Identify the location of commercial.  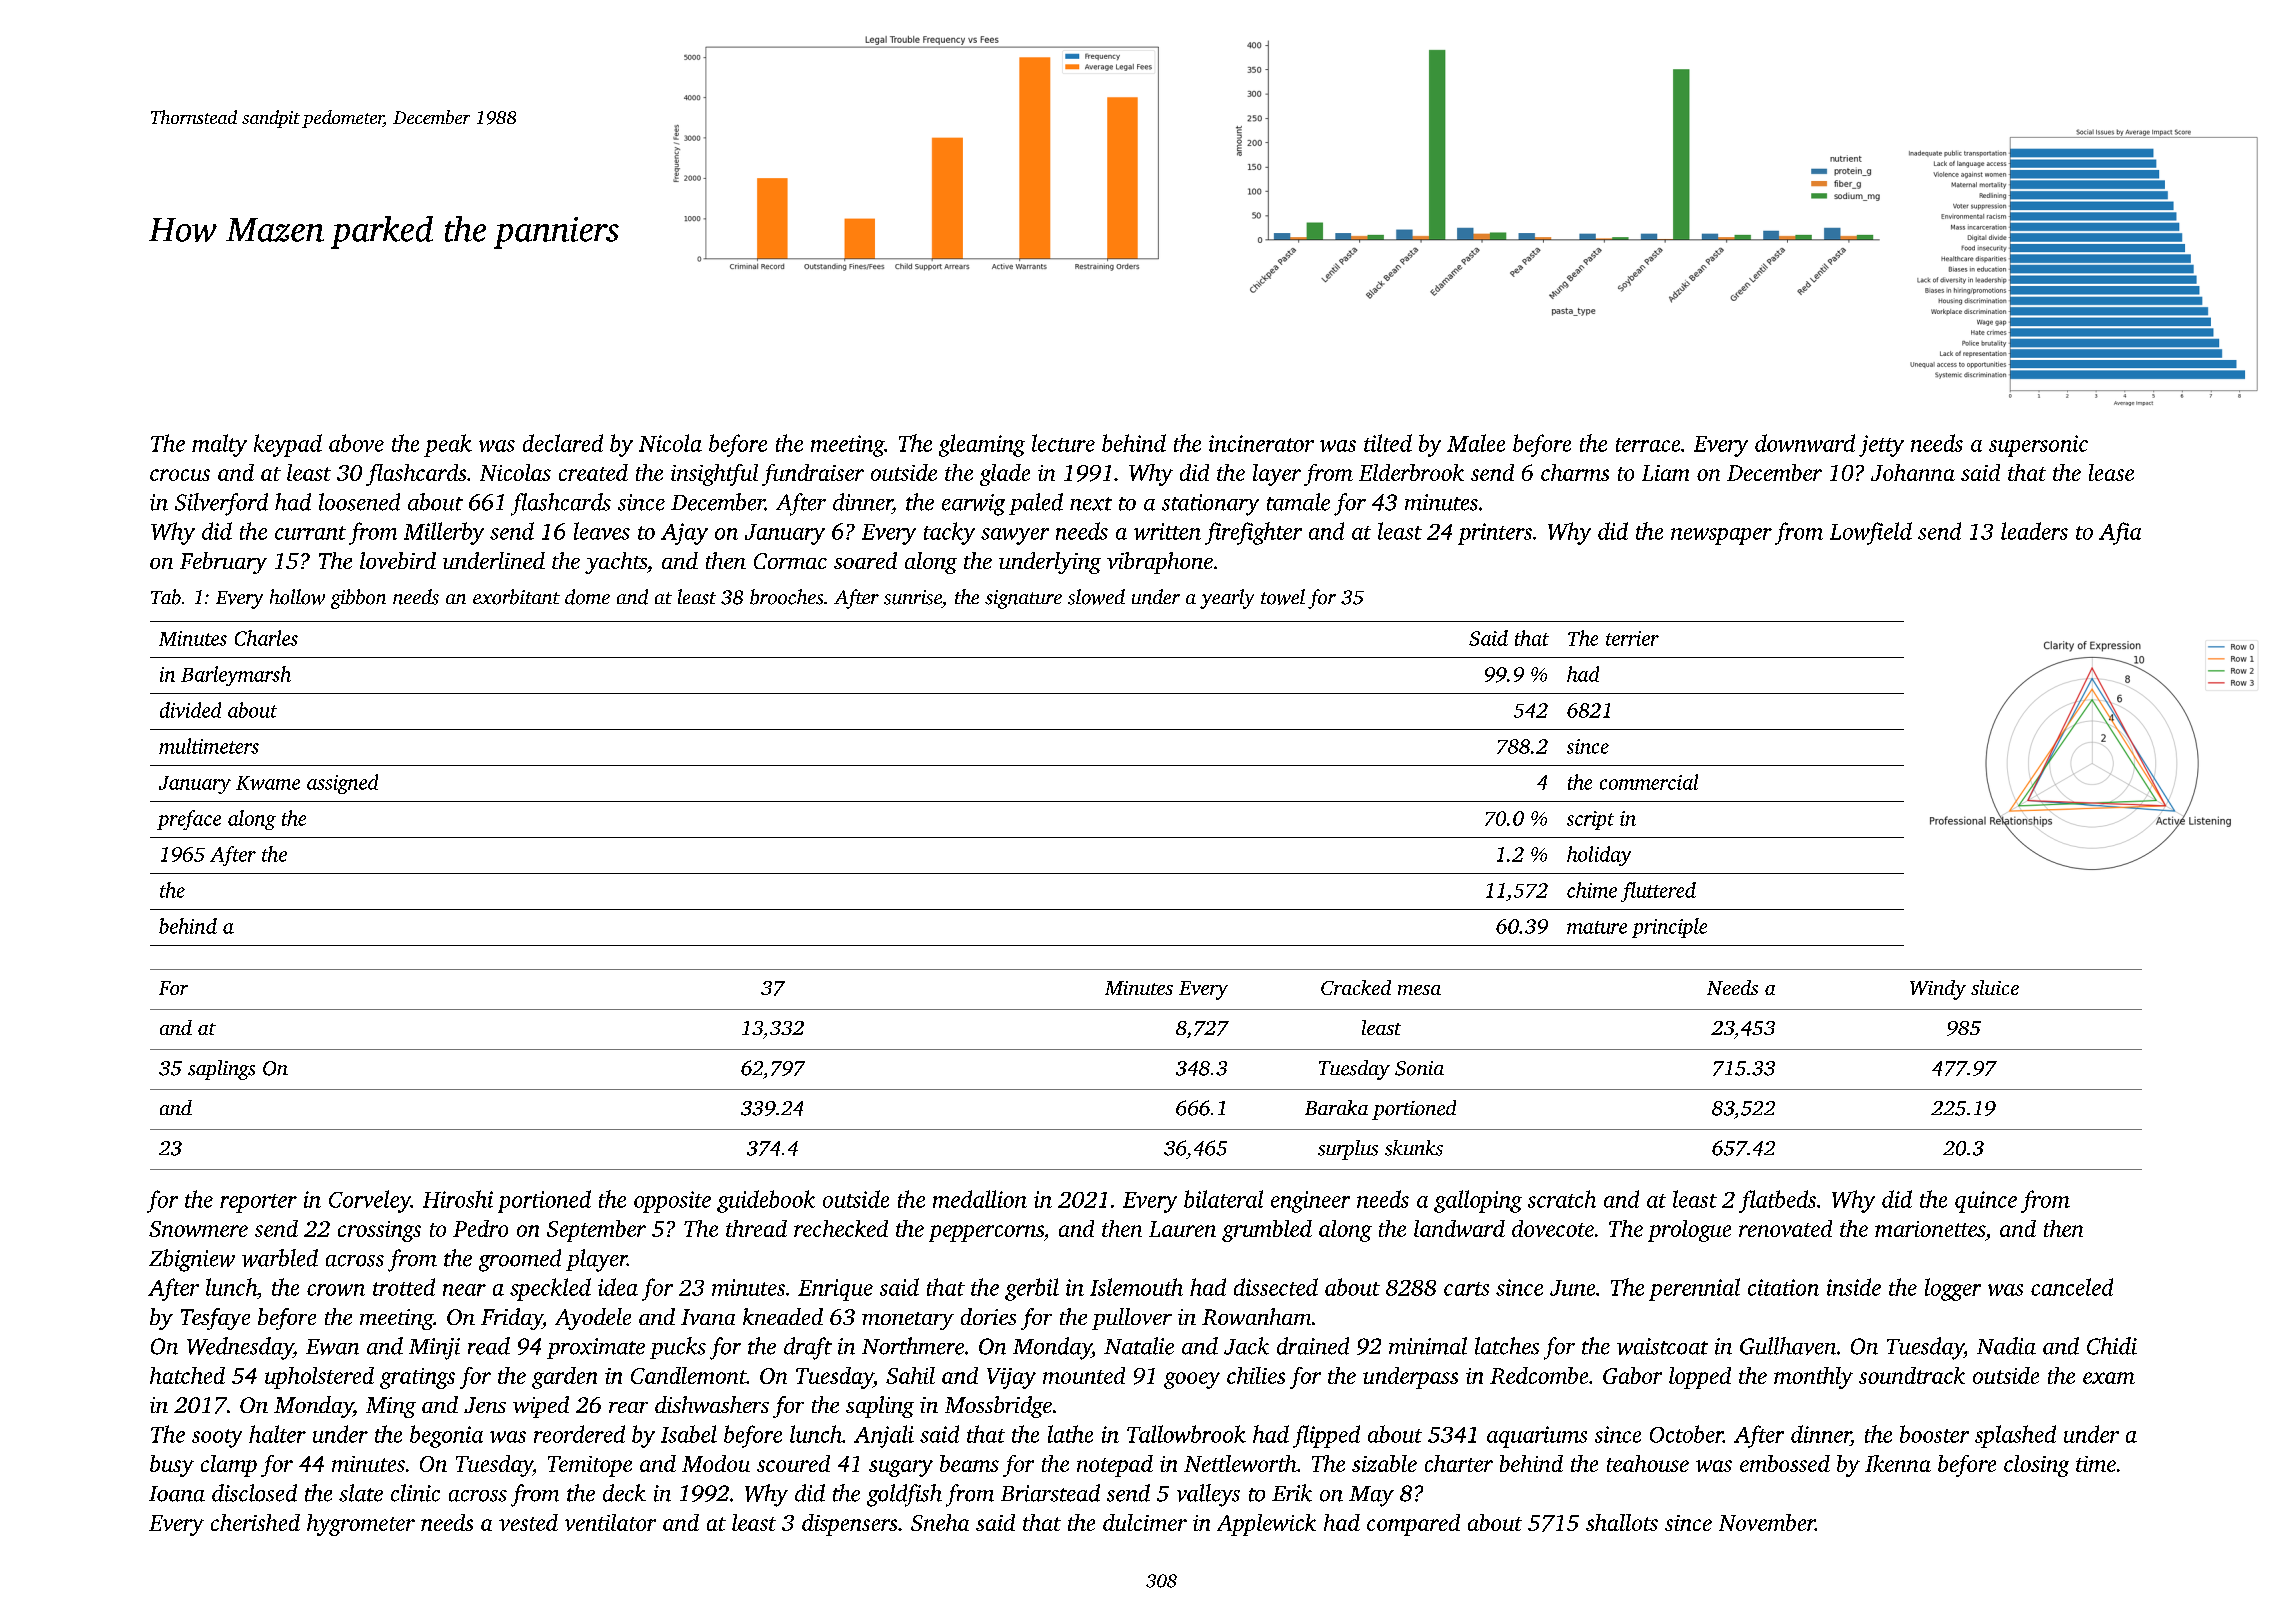
(1649, 782).
